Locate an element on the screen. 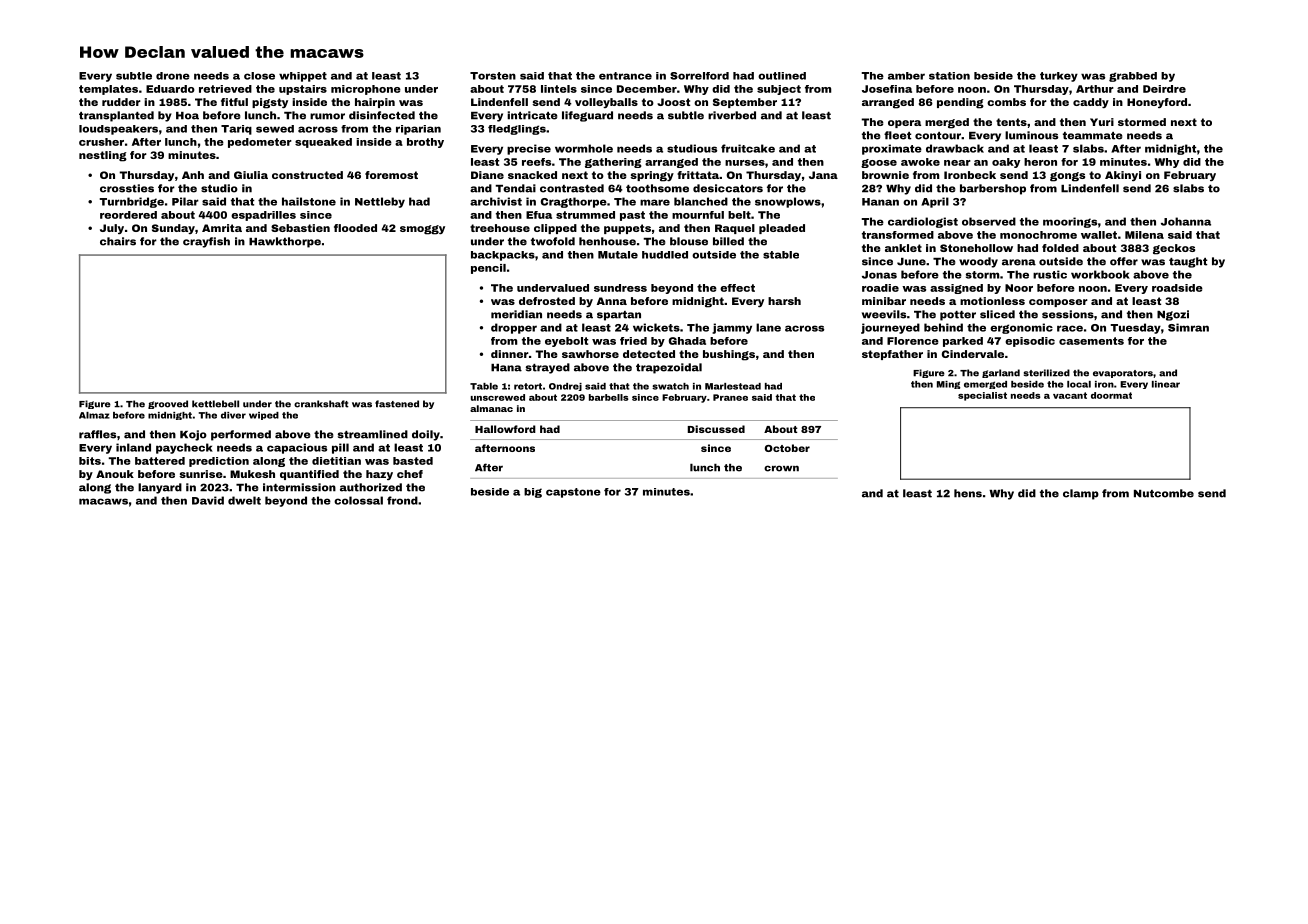 The image size is (1308, 924). rudder is located at coordinates (121, 102).
